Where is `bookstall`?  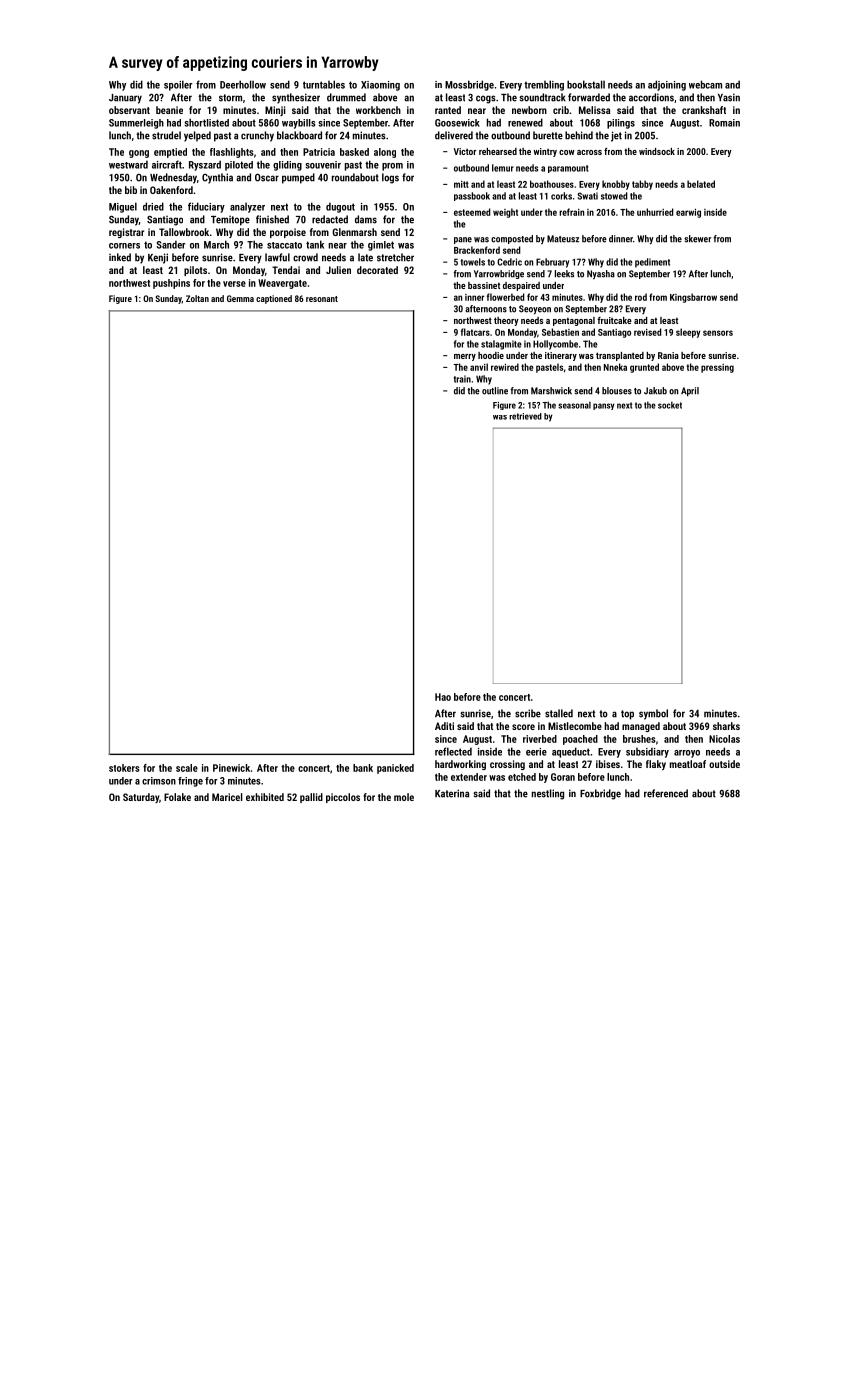
bookstall is located at coordinates (586, 84).
